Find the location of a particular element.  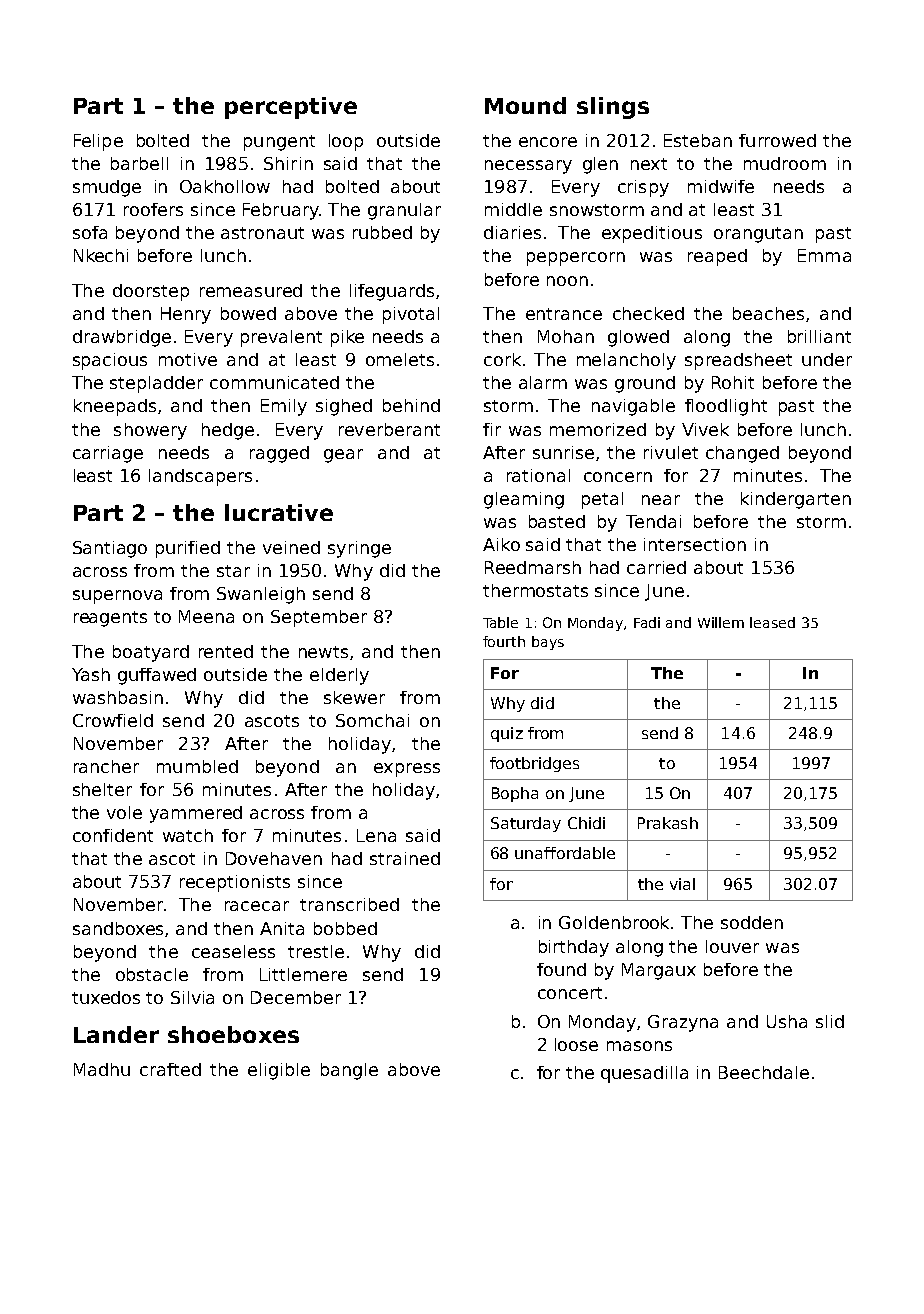

guffawed is located at coordinates (157, 676).
